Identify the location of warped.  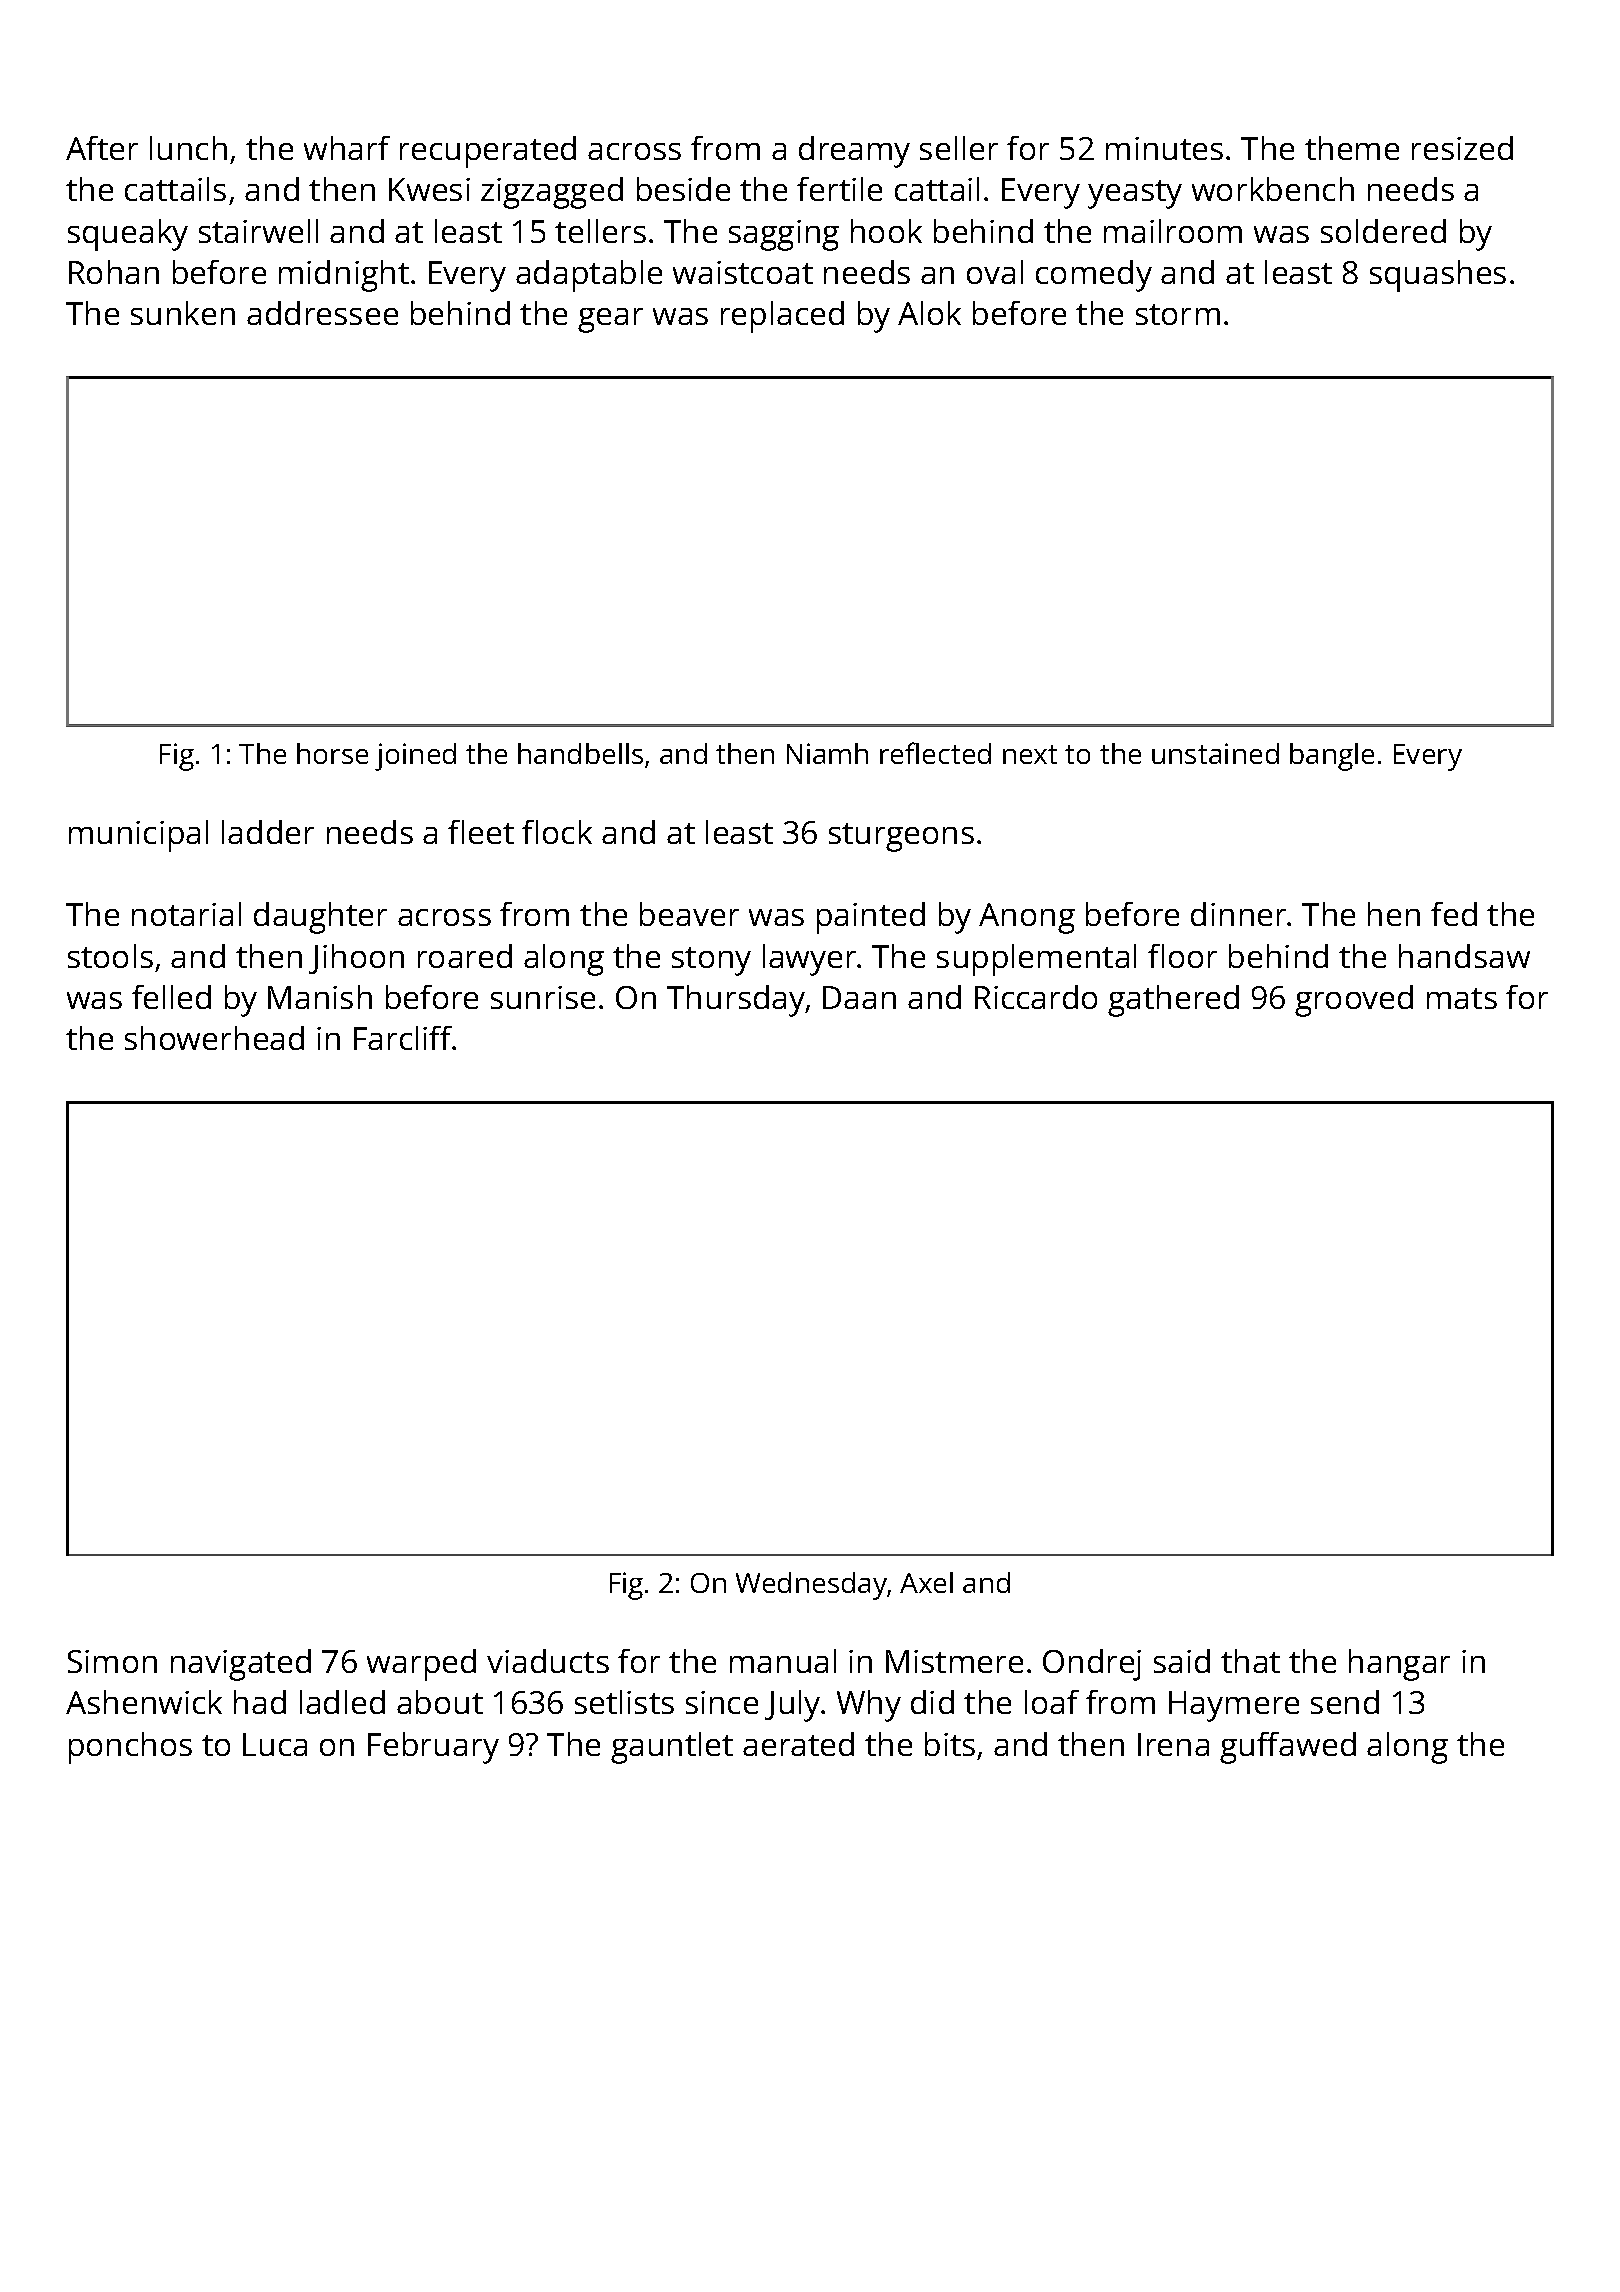
(421, 1665).
